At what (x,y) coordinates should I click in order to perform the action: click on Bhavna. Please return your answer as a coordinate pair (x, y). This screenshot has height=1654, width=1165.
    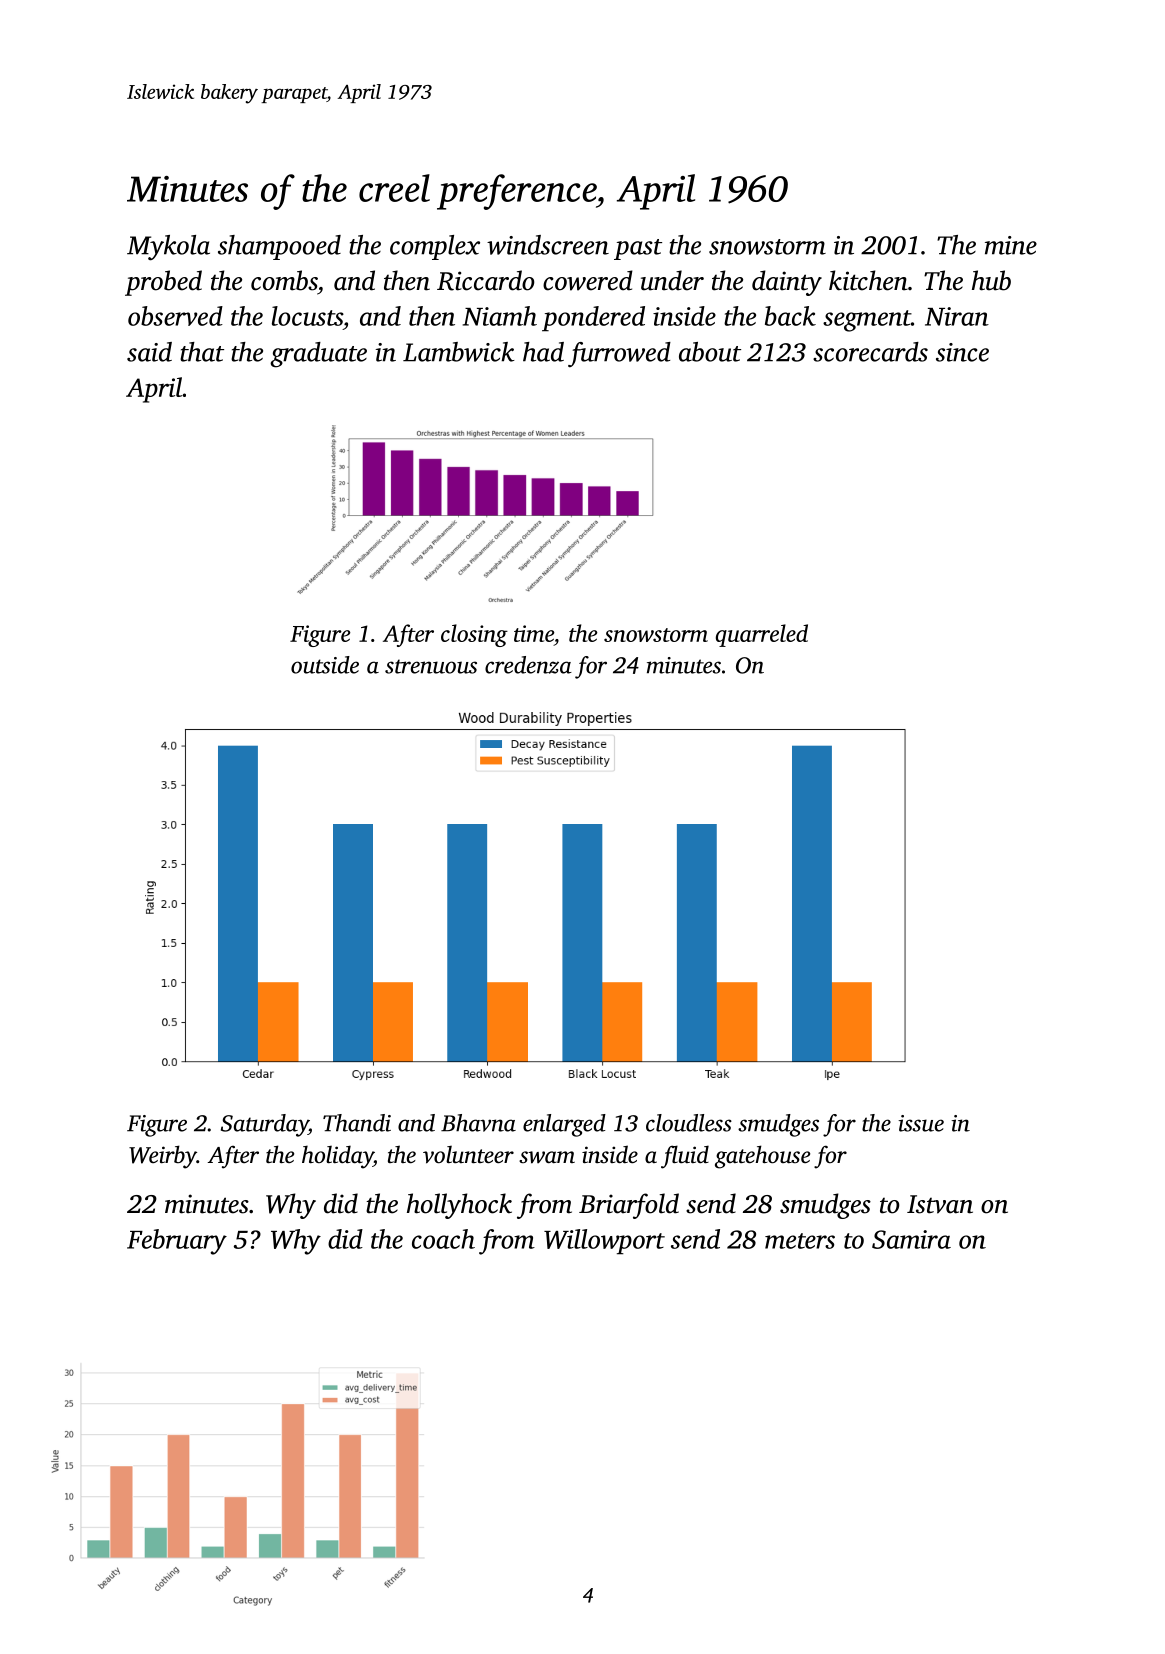
    Looking at the image, I should click on (478, 1123).
